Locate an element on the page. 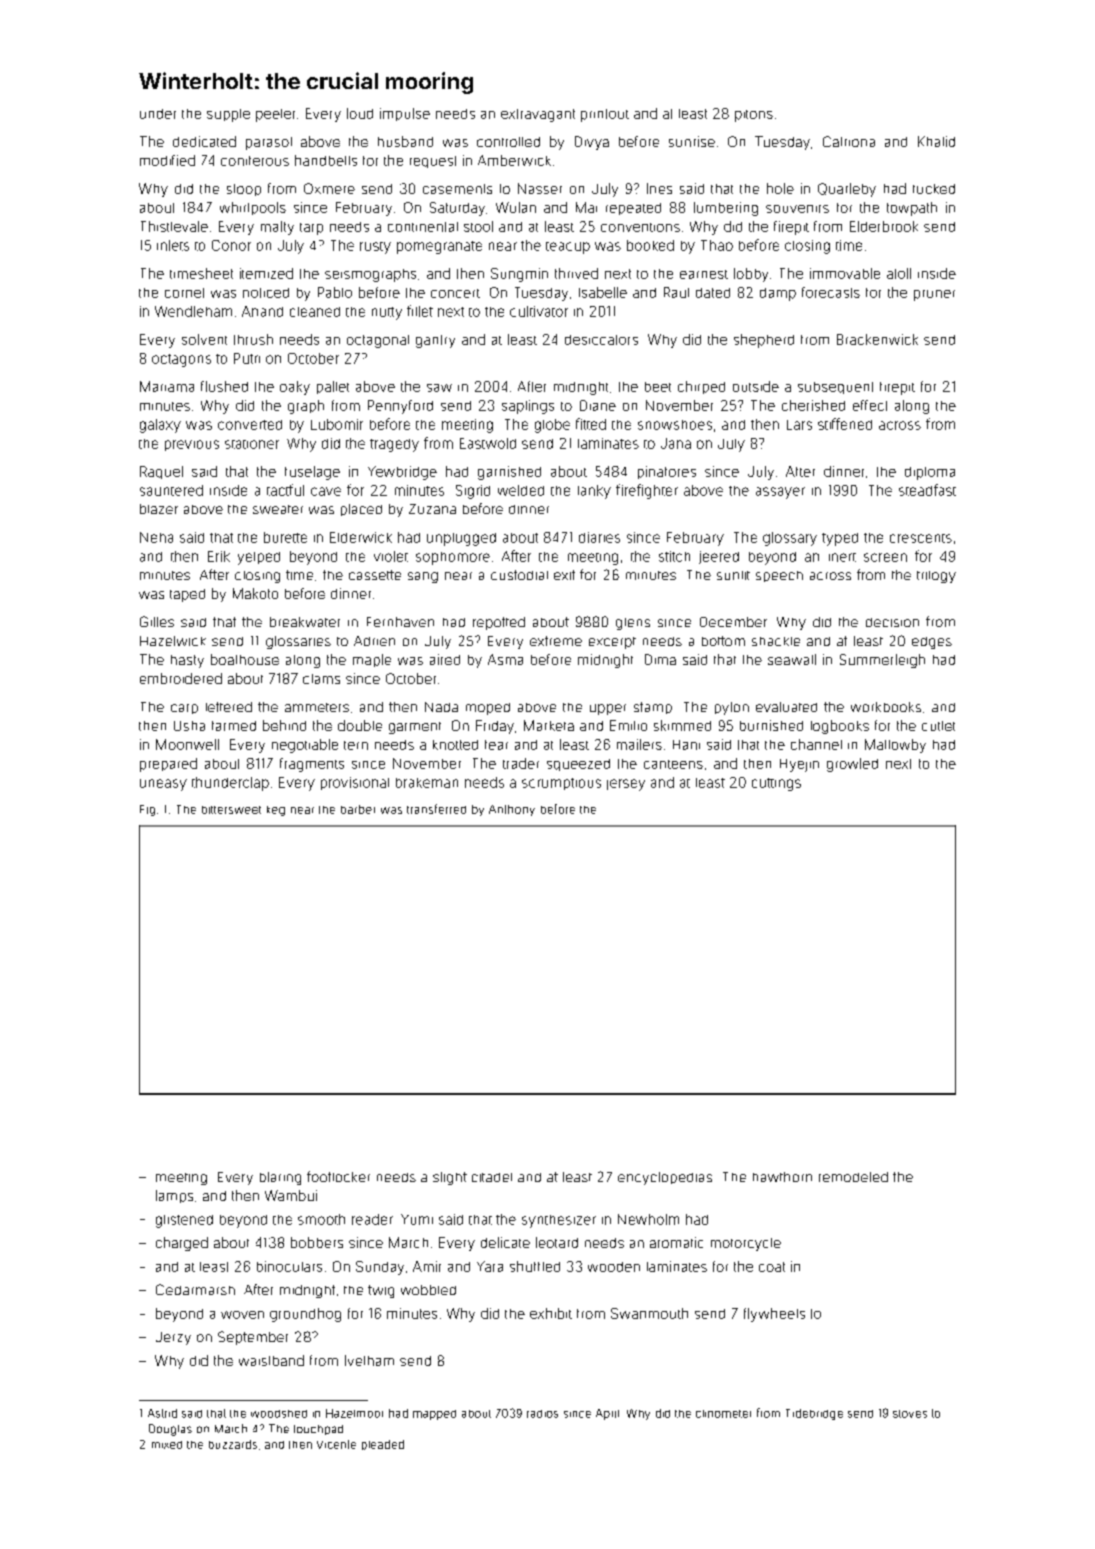 This page has width=1095, height=1549. Elderbrook is located at coordinates (884, 226).
